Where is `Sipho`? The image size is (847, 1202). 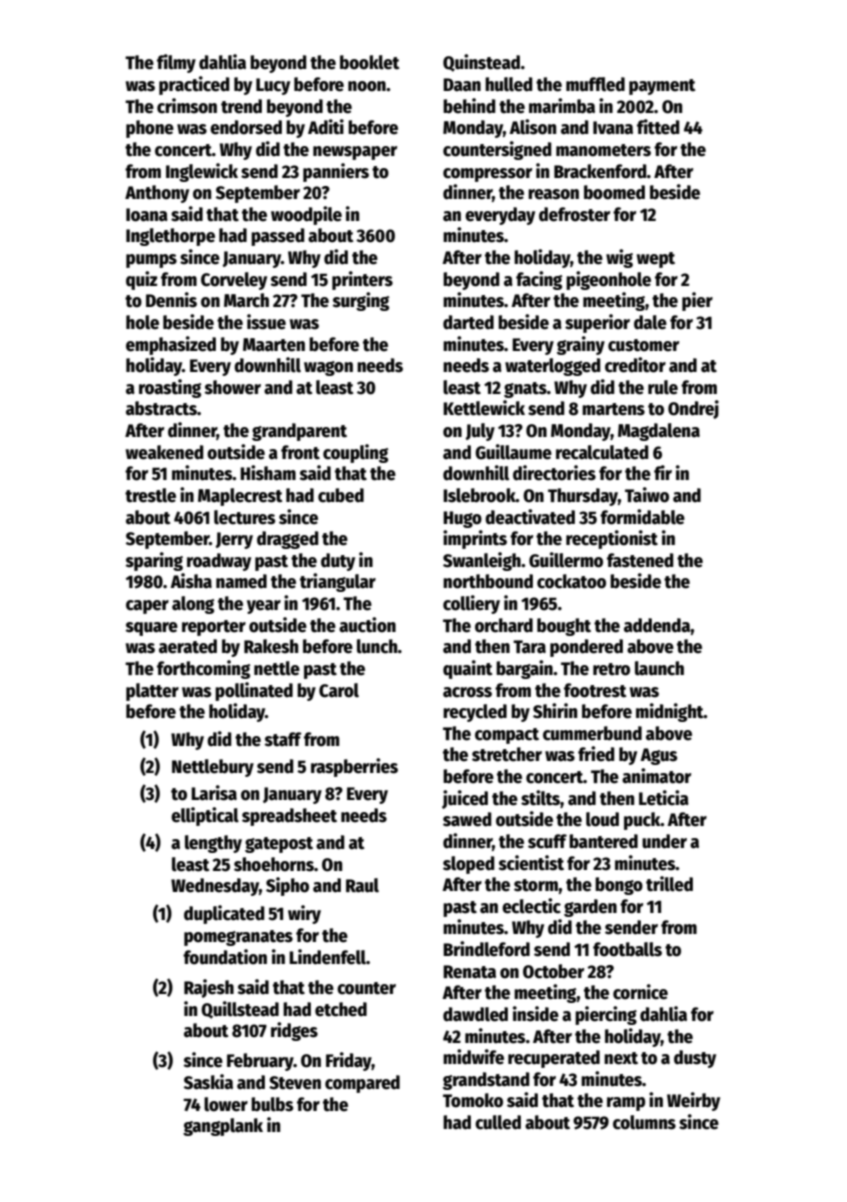 Sipho is located at coordinates (287, 886).
